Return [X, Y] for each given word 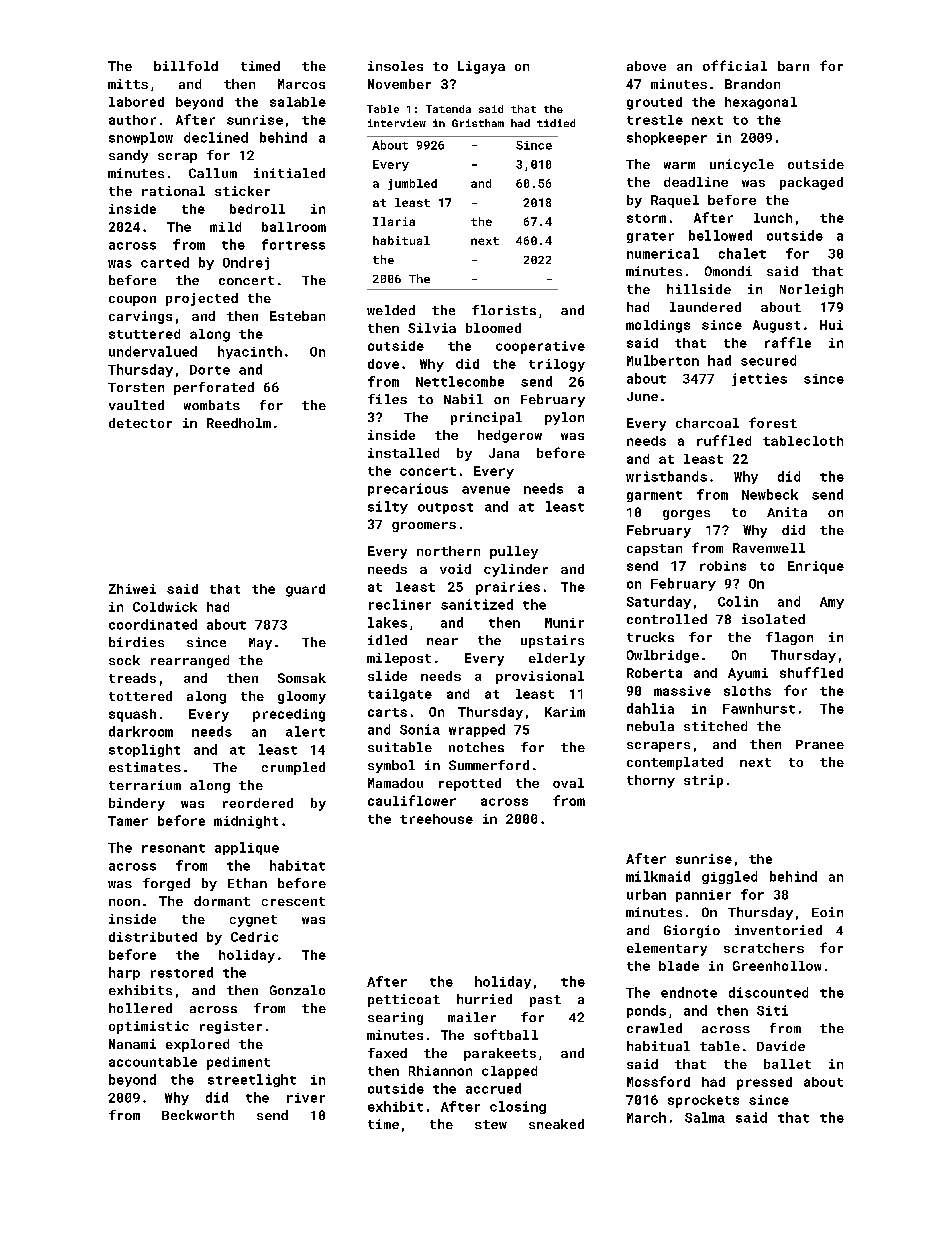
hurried [484, 999]
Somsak [302, 678]
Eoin [827, 912]
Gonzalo [297, 990]
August [776, 326]
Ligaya [481, 67]
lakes [387, 622]
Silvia [432, 328]
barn [793, 66]
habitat [297, 865]
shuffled [811, 672]
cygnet [253, 921]
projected [202, 299]
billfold [186, 66]
